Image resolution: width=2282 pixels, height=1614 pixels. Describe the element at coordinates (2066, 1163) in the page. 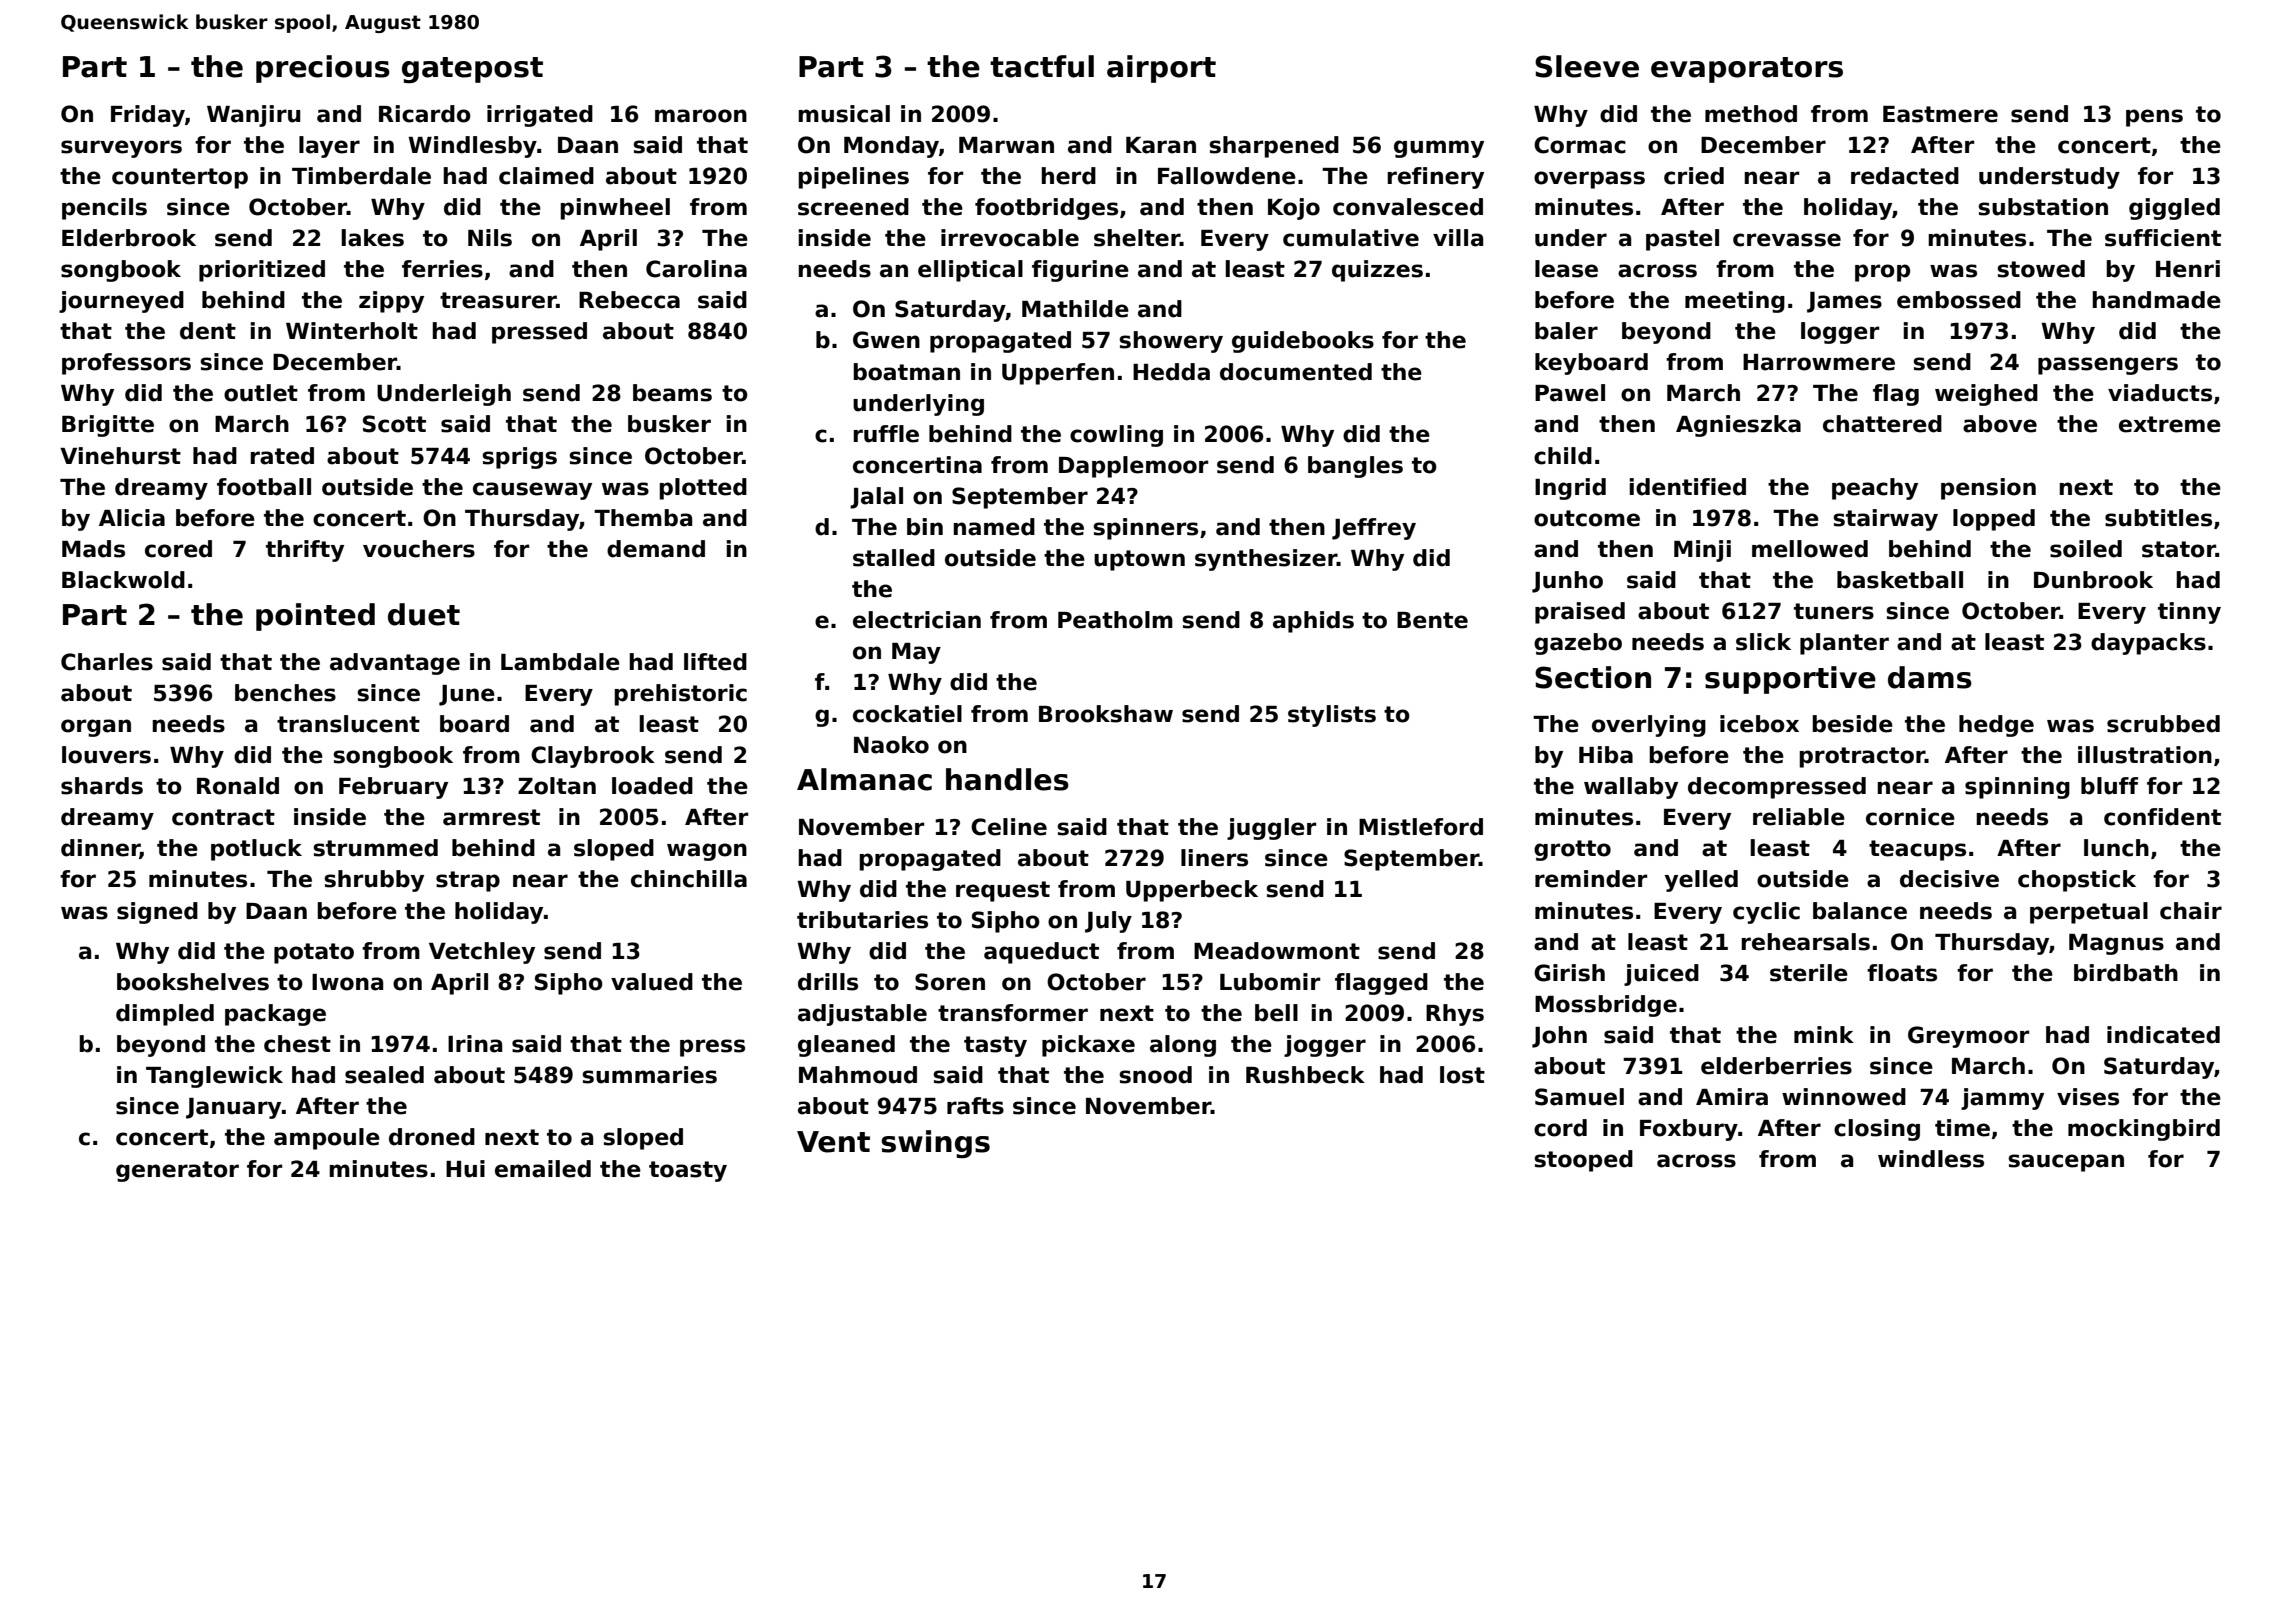

I see `saucepan` at that location.
